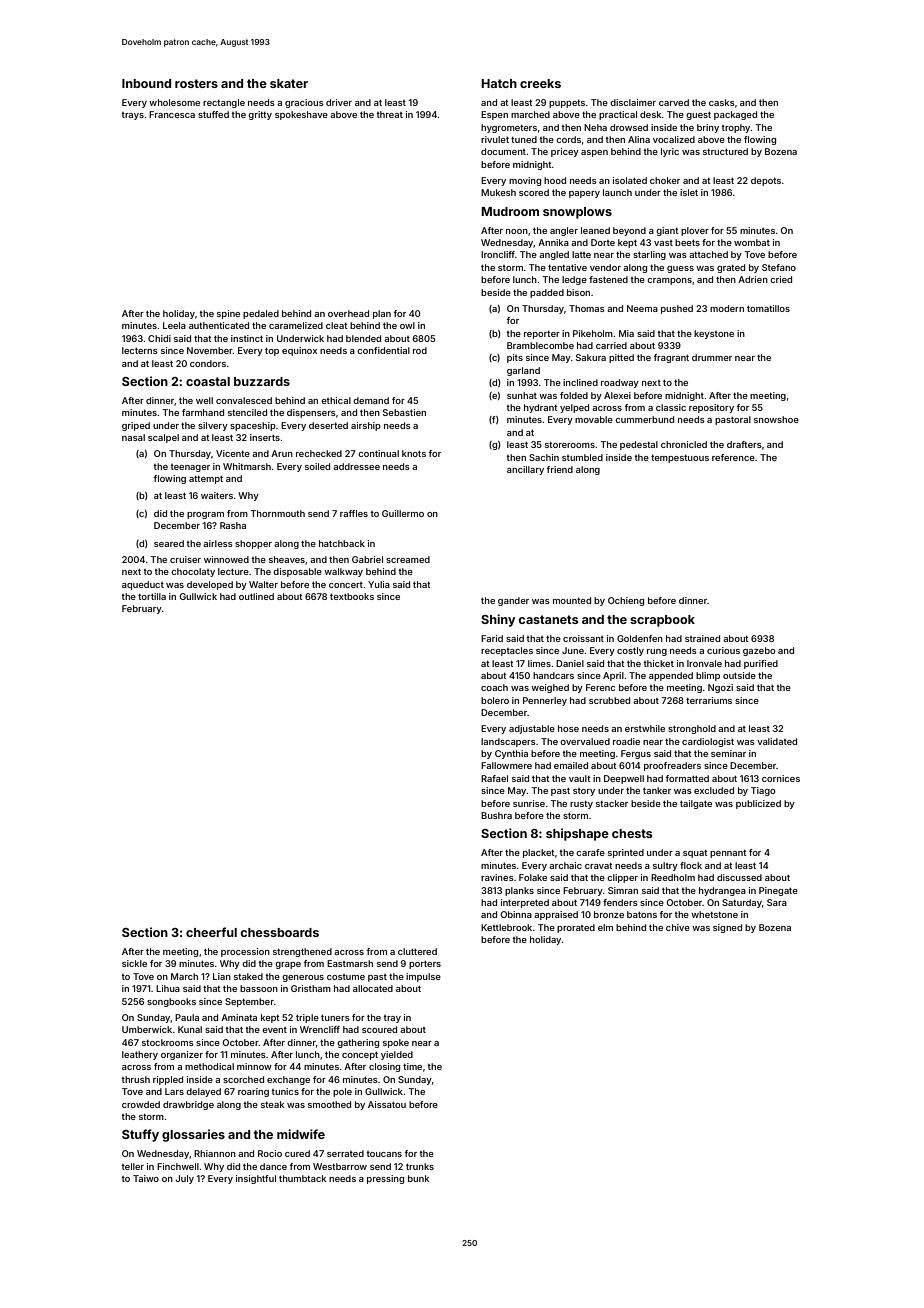  Describe the element at coordinates (418, 1178) in the screenshot. I see `bunk` at that location.
